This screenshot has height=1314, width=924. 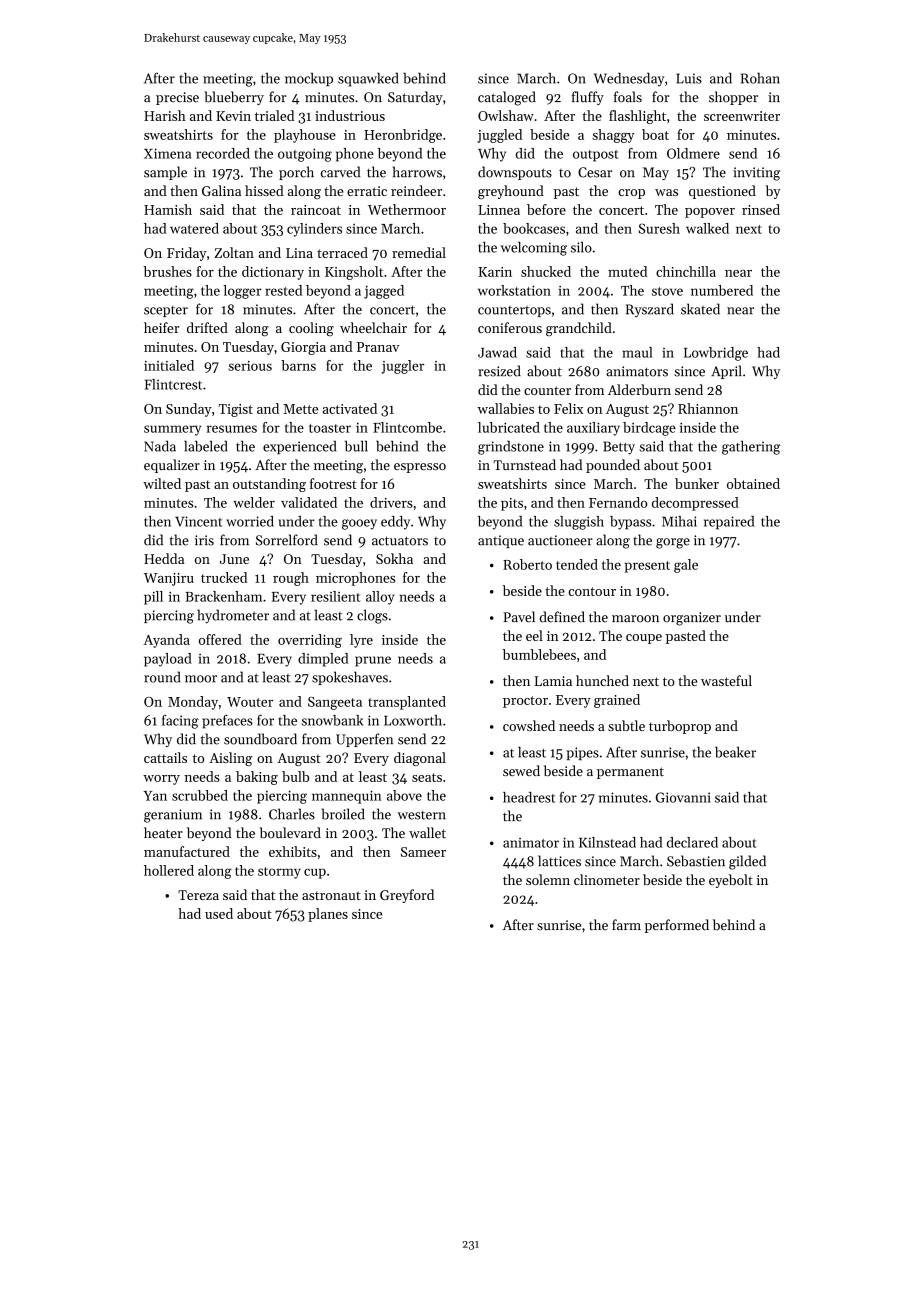 I want to click on precise, so click(x=177, y=98).
